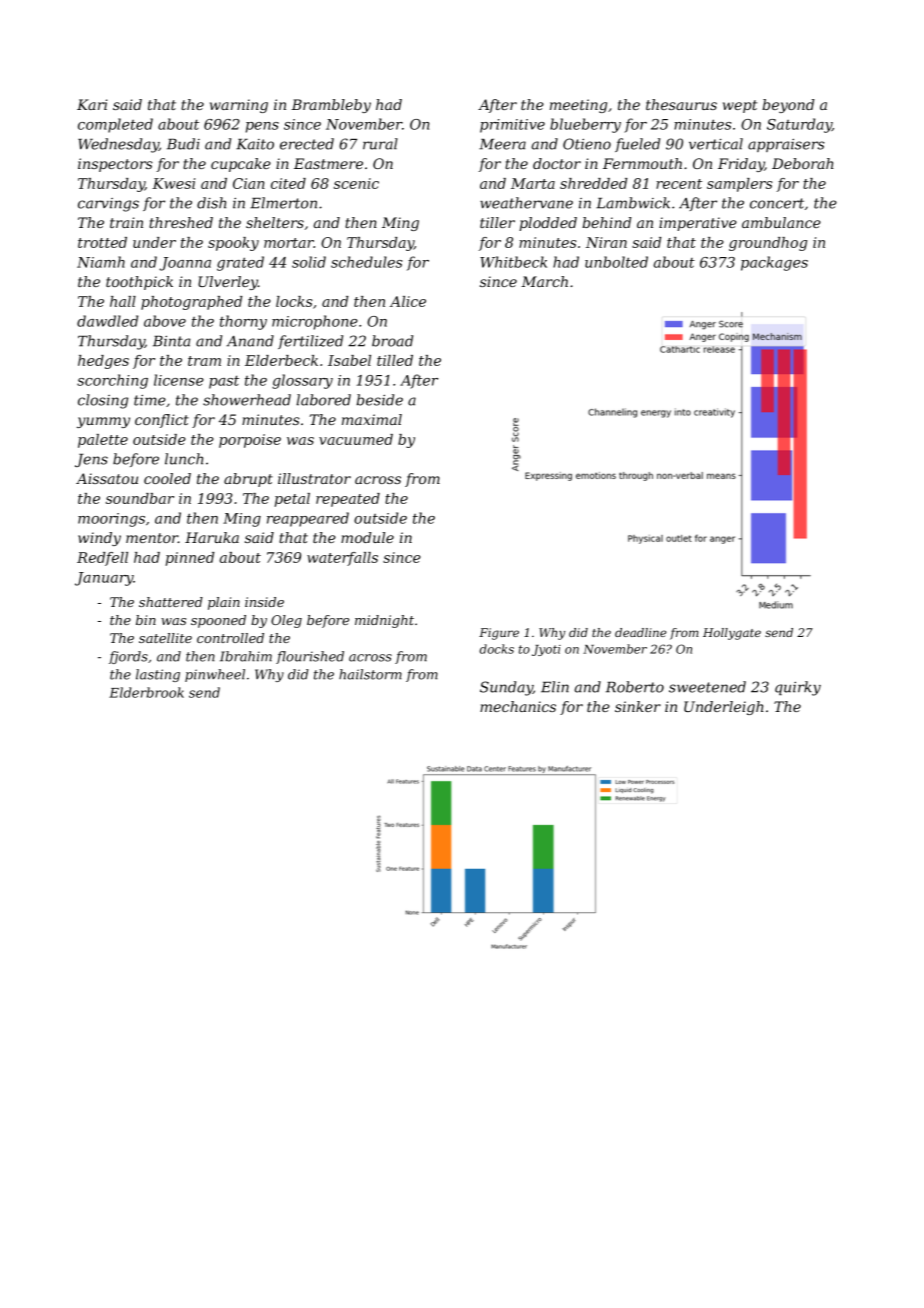 The width and height of the document is (924, 1308). What do you see at coordinates (707, 687) in the document?
I see `sweetened` at bounding box center [707, 687].
